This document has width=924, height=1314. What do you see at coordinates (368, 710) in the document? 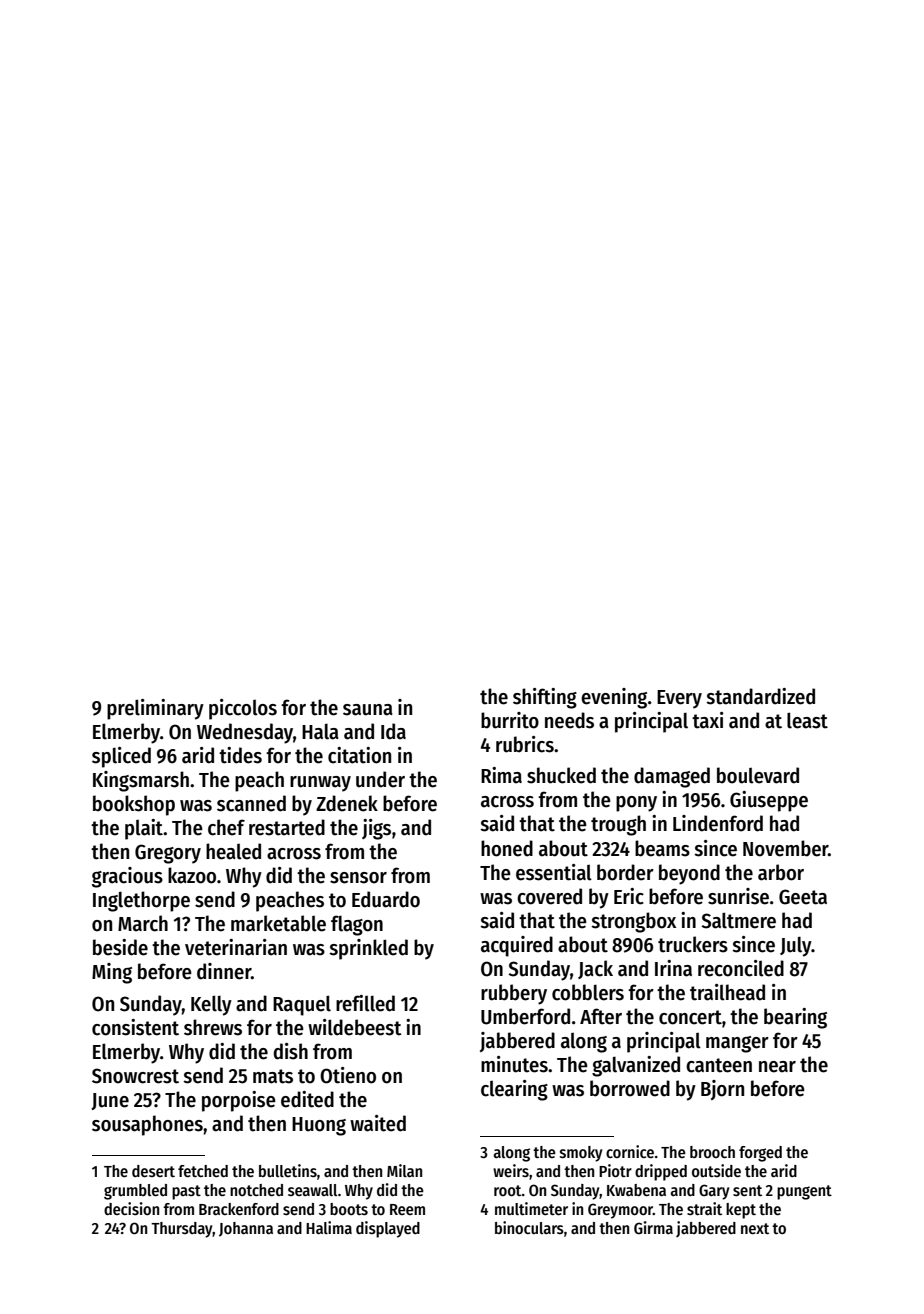
I see `sauna` at bounding box center [368, 710].
